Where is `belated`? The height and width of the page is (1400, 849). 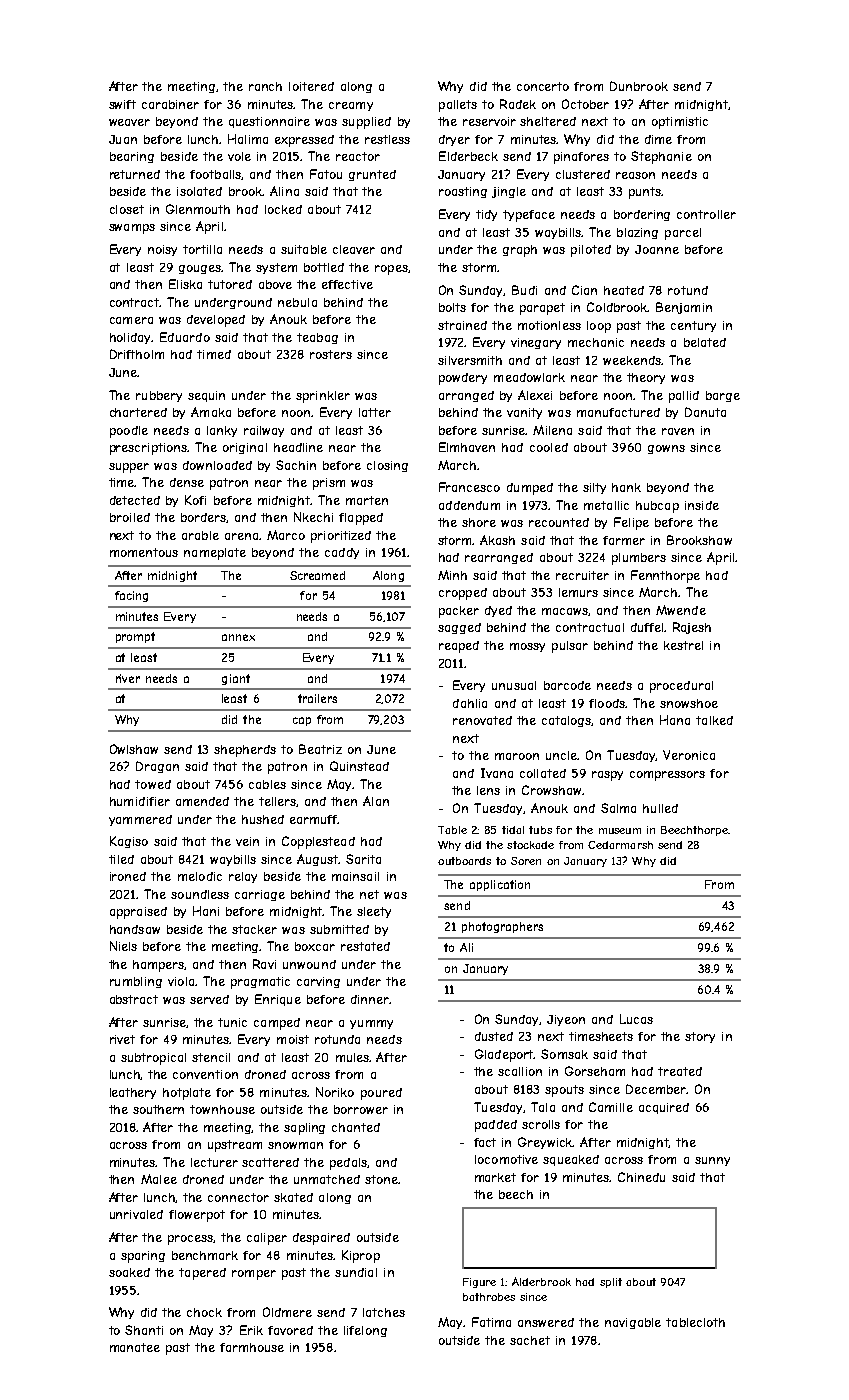
belated is located at coordinates (705, 342).
